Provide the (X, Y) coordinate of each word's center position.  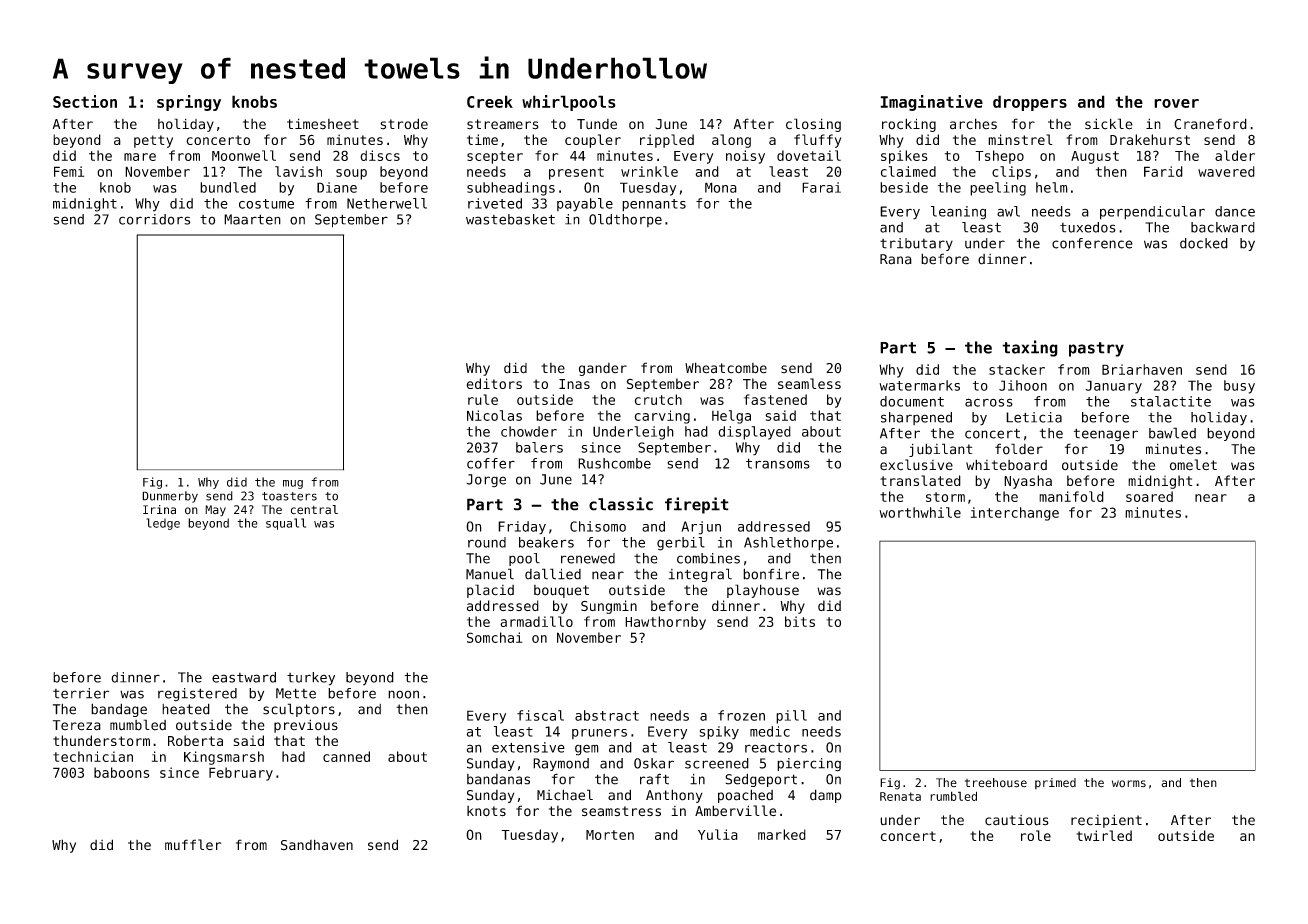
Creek (490, 101)
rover (1176, 103)
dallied (553, 574)
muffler (193, 844)
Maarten (252, 219)
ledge (163, 524)
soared (1149, 496)
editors (494, 383)
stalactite (1171, 401)
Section (85, 101)
